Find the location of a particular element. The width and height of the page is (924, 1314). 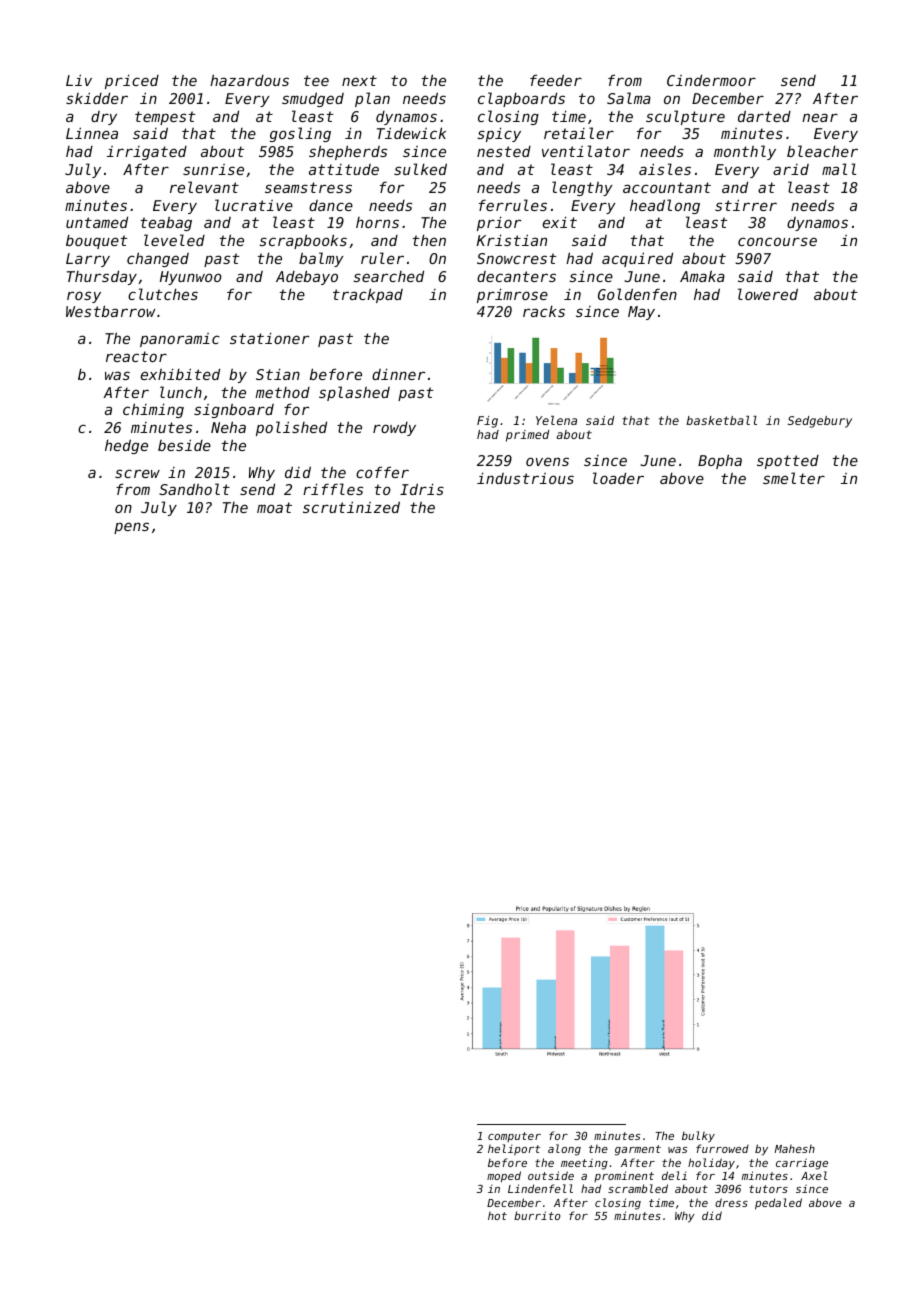

industrious is located at coordinates (525, 478).
